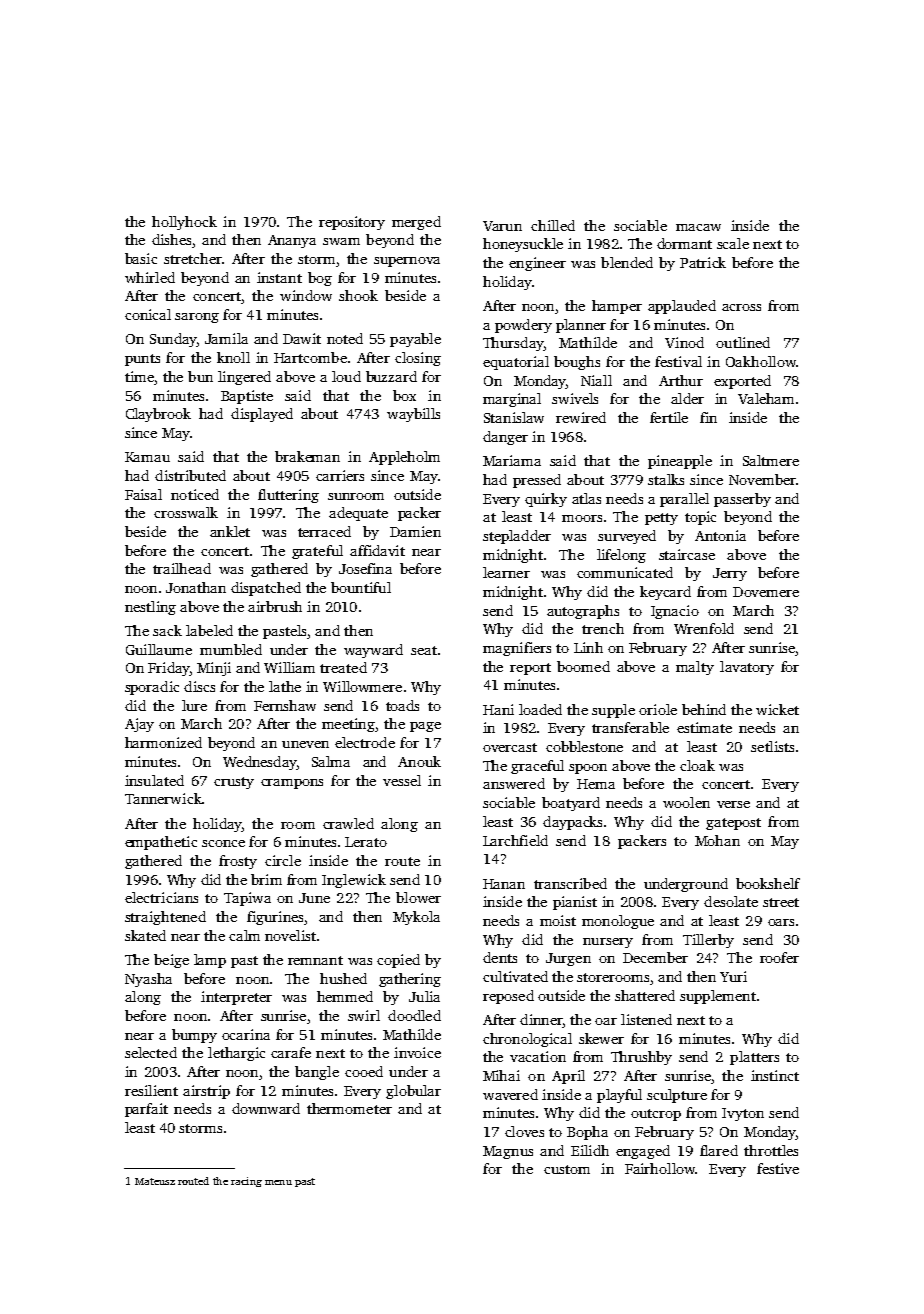 The width and height of the screenshot is (924, 1314). Describe the element at coordinates (139, 376) in the screenshot. I see `time` at that location.
